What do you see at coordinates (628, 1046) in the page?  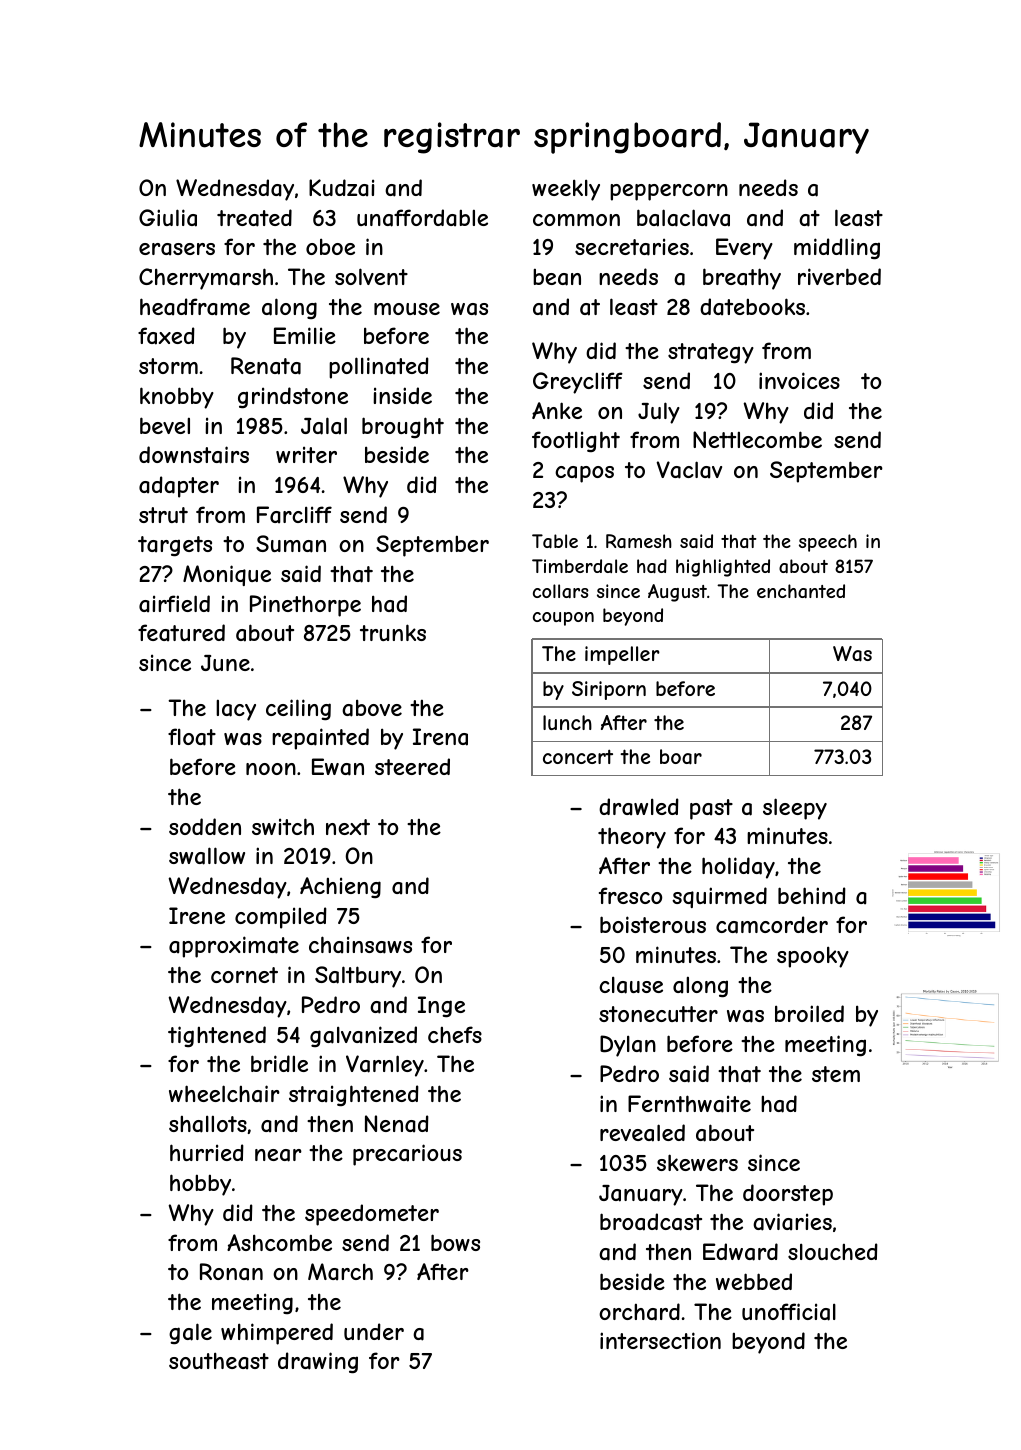 I see `Dylan` at bounding box center [628, 1046].
